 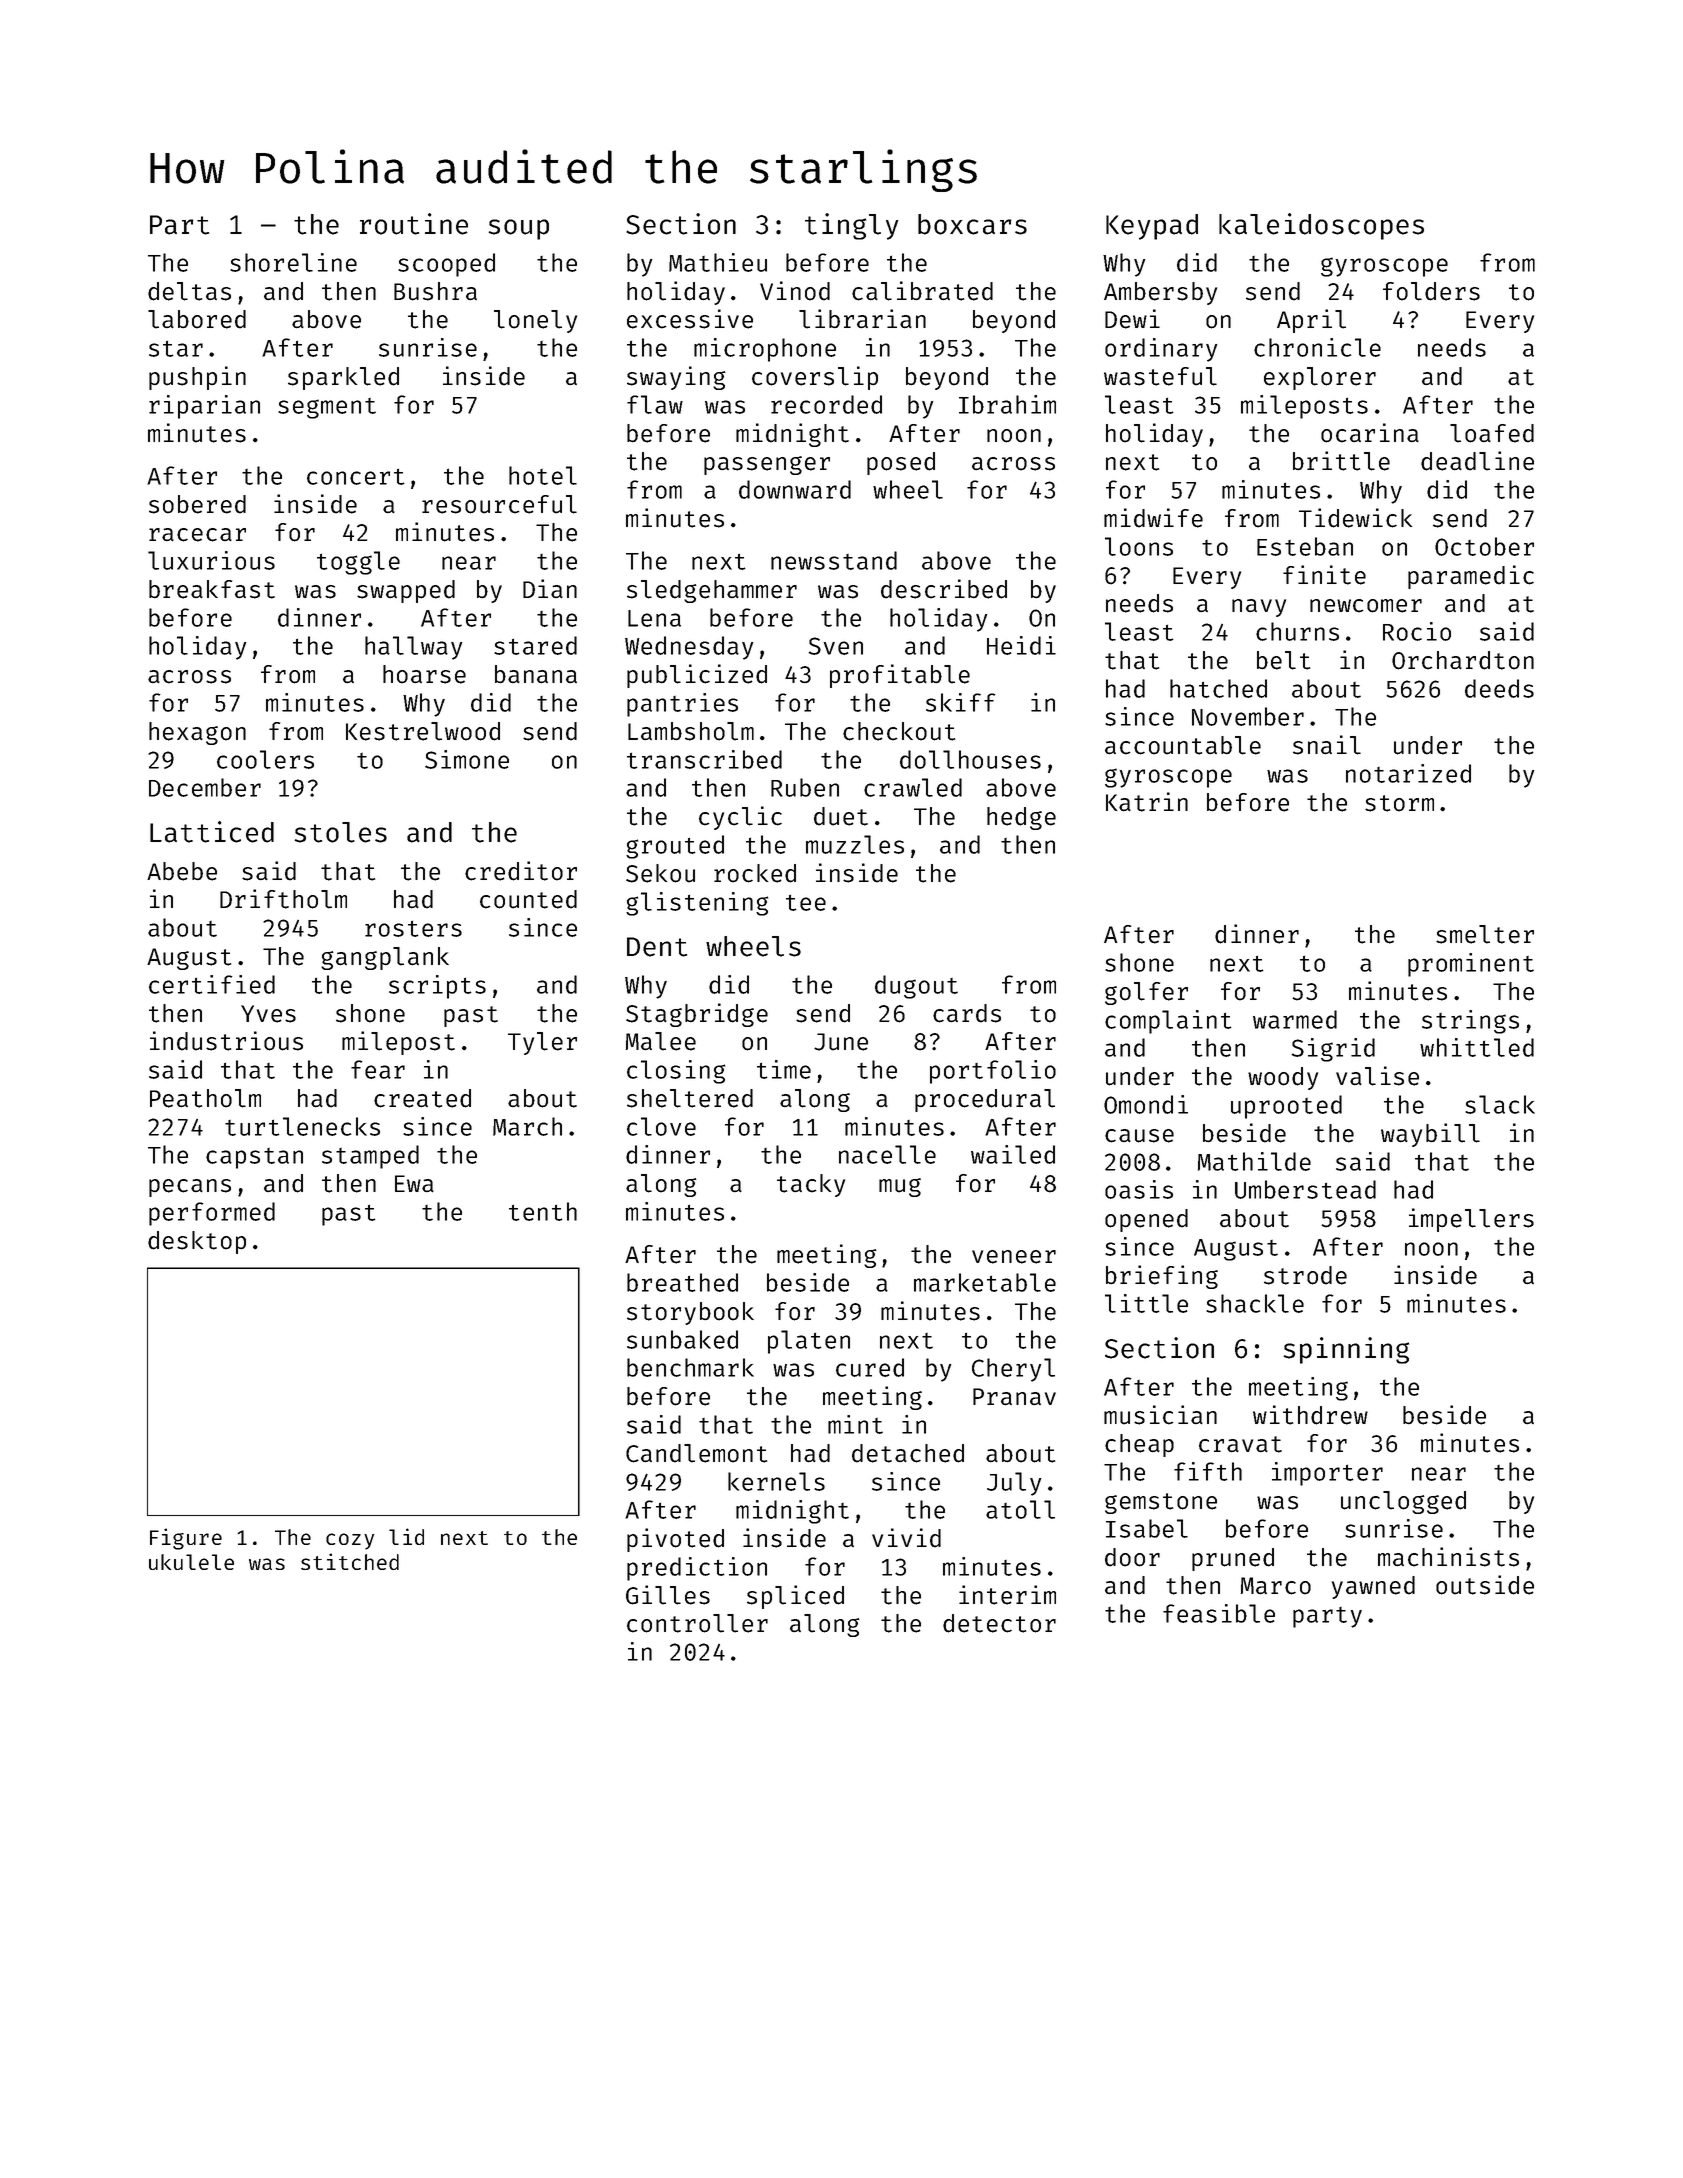 I want to click on boxcars, so click(x=972, y=224).
